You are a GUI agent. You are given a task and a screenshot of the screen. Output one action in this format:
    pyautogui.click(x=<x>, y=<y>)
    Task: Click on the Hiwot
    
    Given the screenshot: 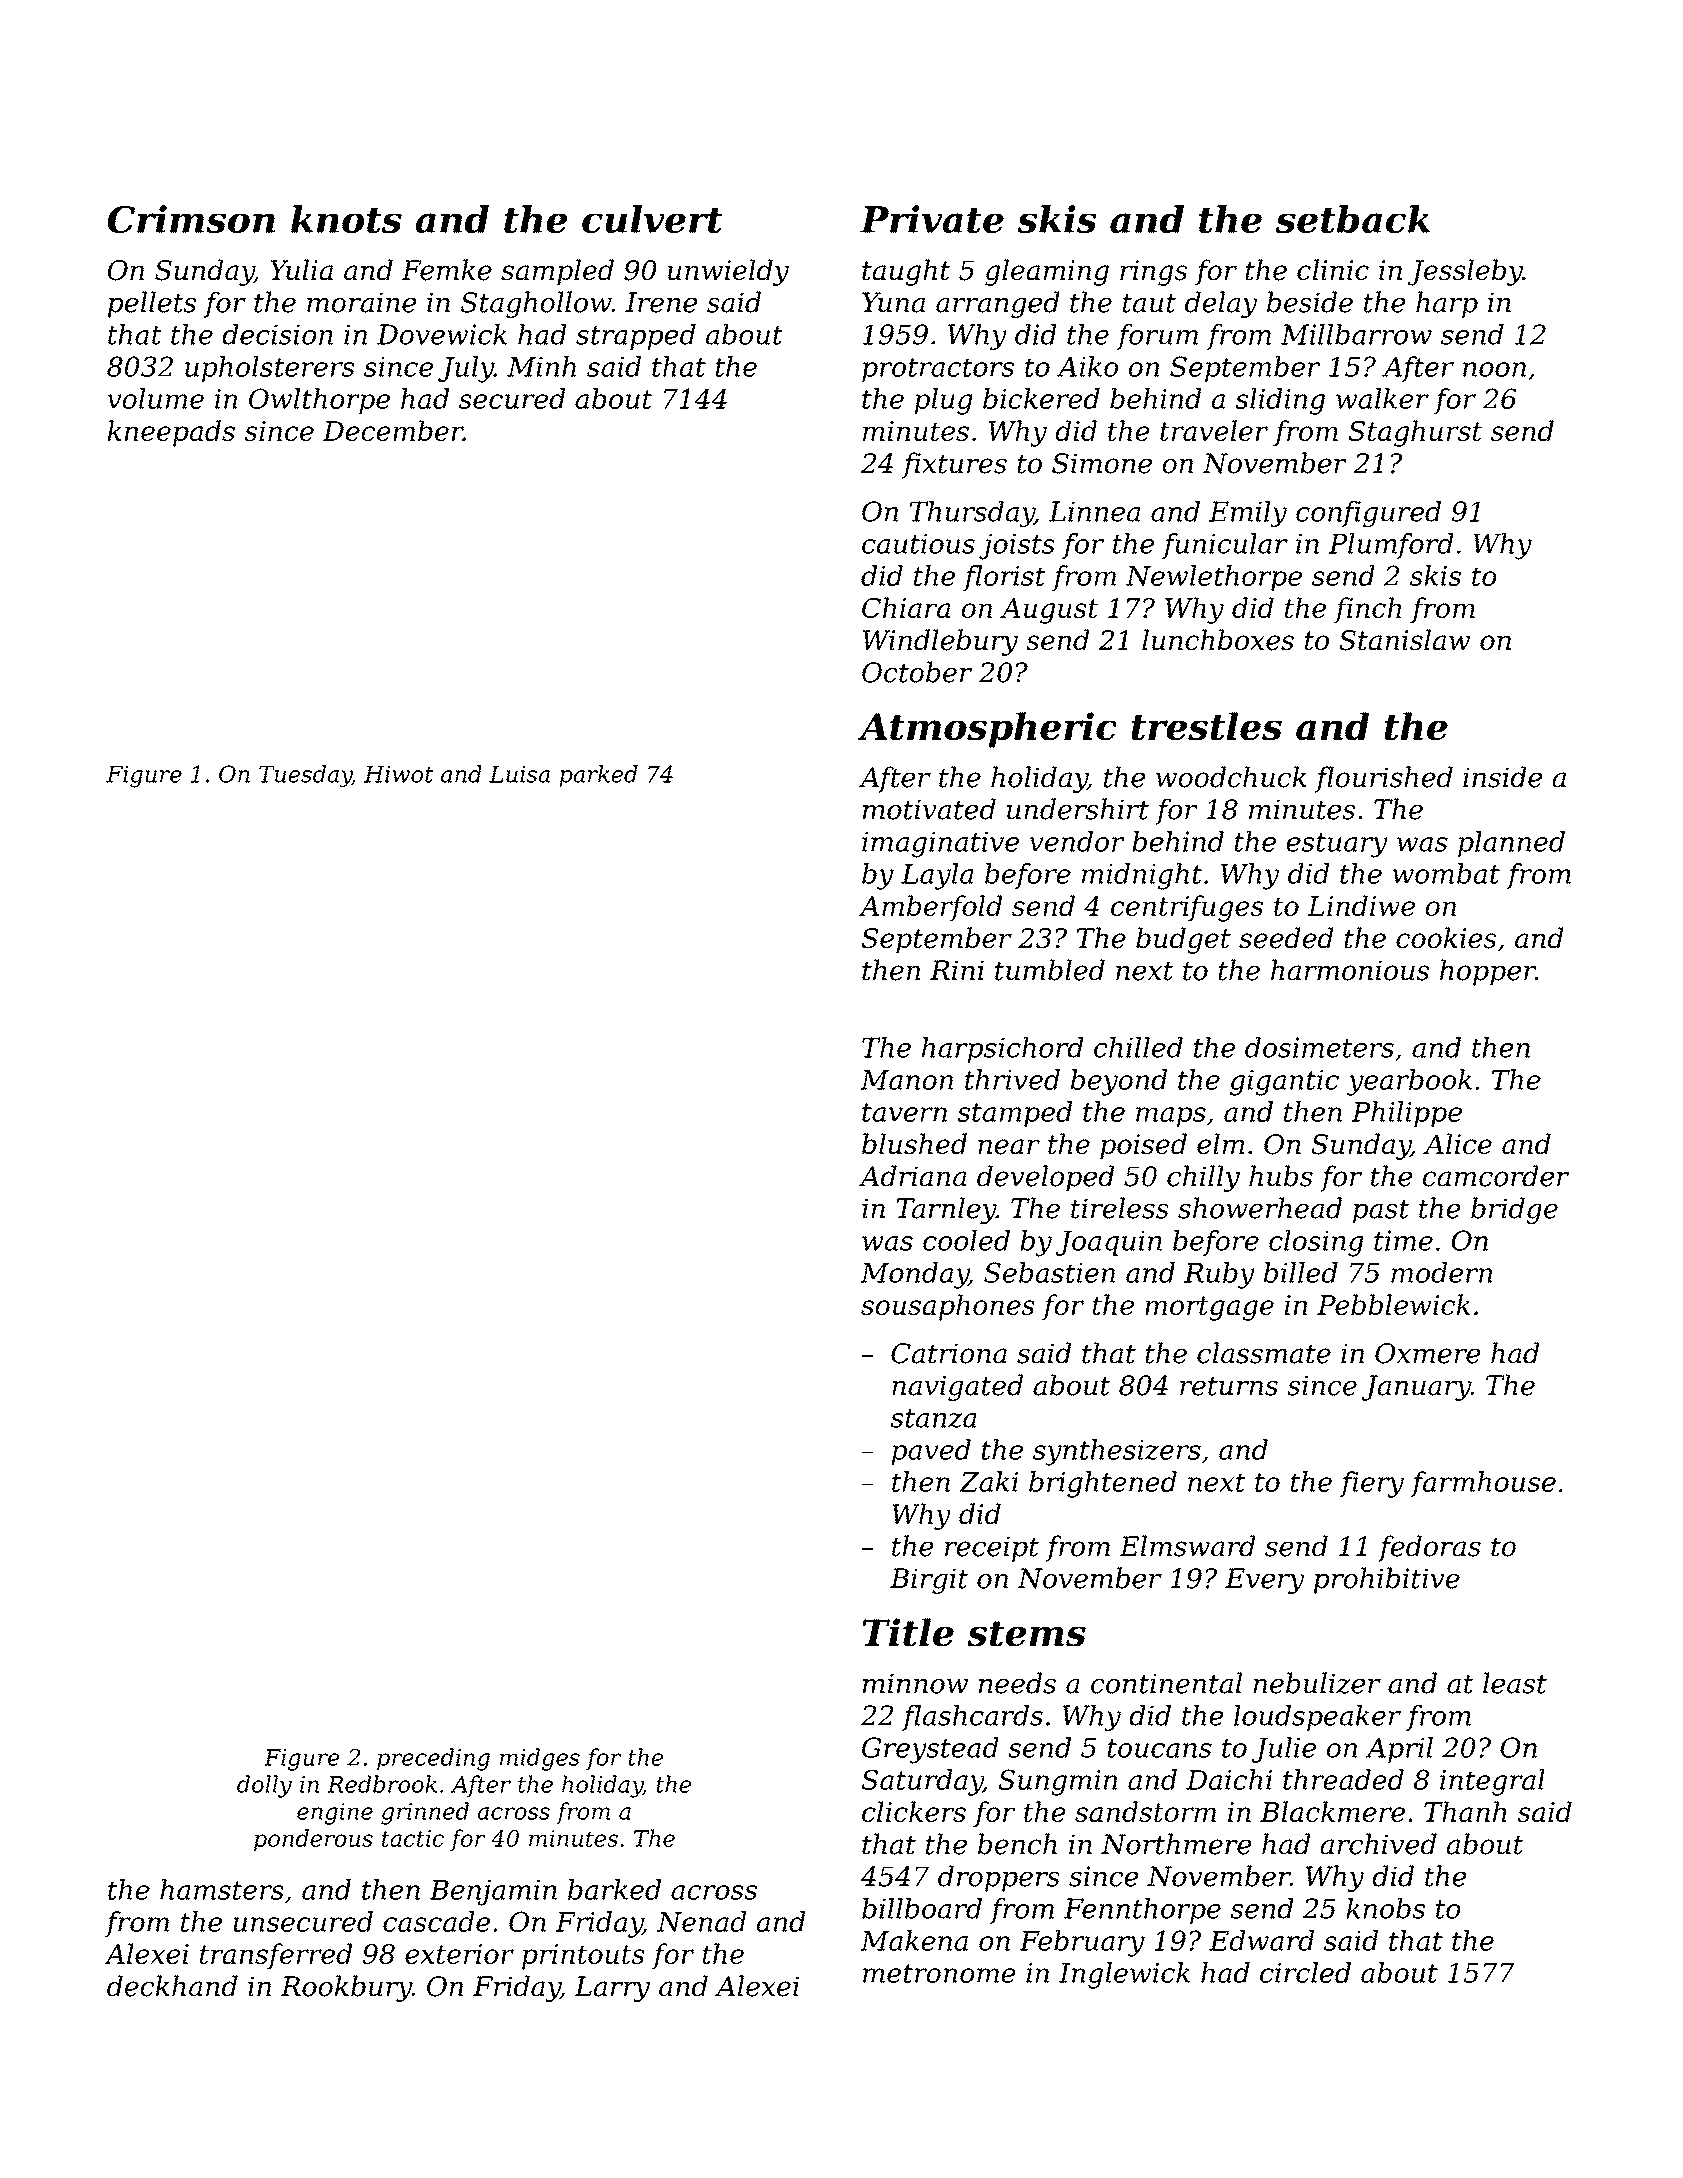 What is the action you would take?
    pyautogui.click(x=398, y=774)
